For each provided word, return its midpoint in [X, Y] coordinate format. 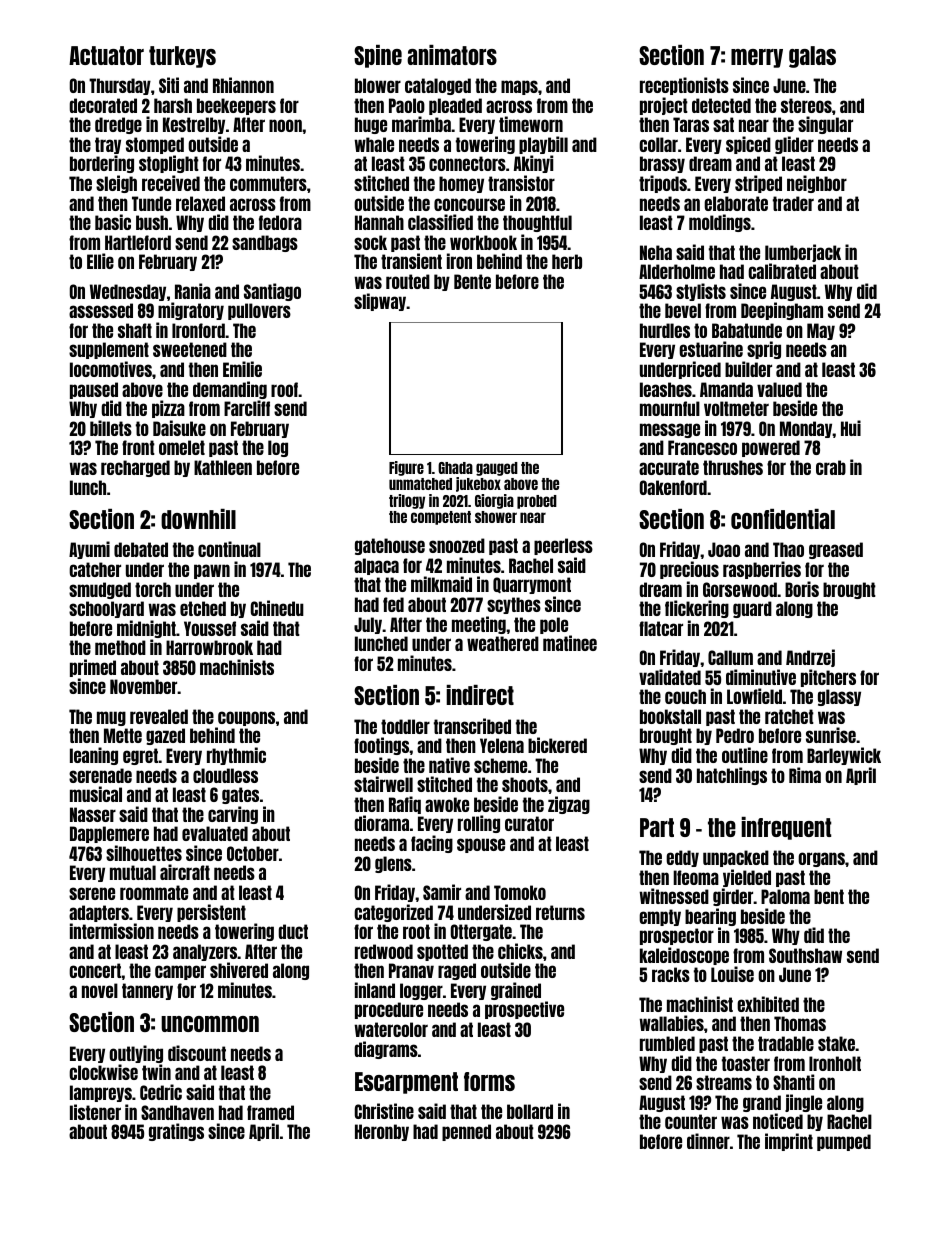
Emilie [242, 369]
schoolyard [106, 609]
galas [812, 57]
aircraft [185, 872]
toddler [405, 726]
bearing [710, 917]
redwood [384, 951]
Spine [378, 56]
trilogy [407, 501]
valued [779, 389]
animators [452, 55]
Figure [406, 468]
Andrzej [810, 658]
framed [270, 1112]
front [138, 447]
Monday [806, 429]
